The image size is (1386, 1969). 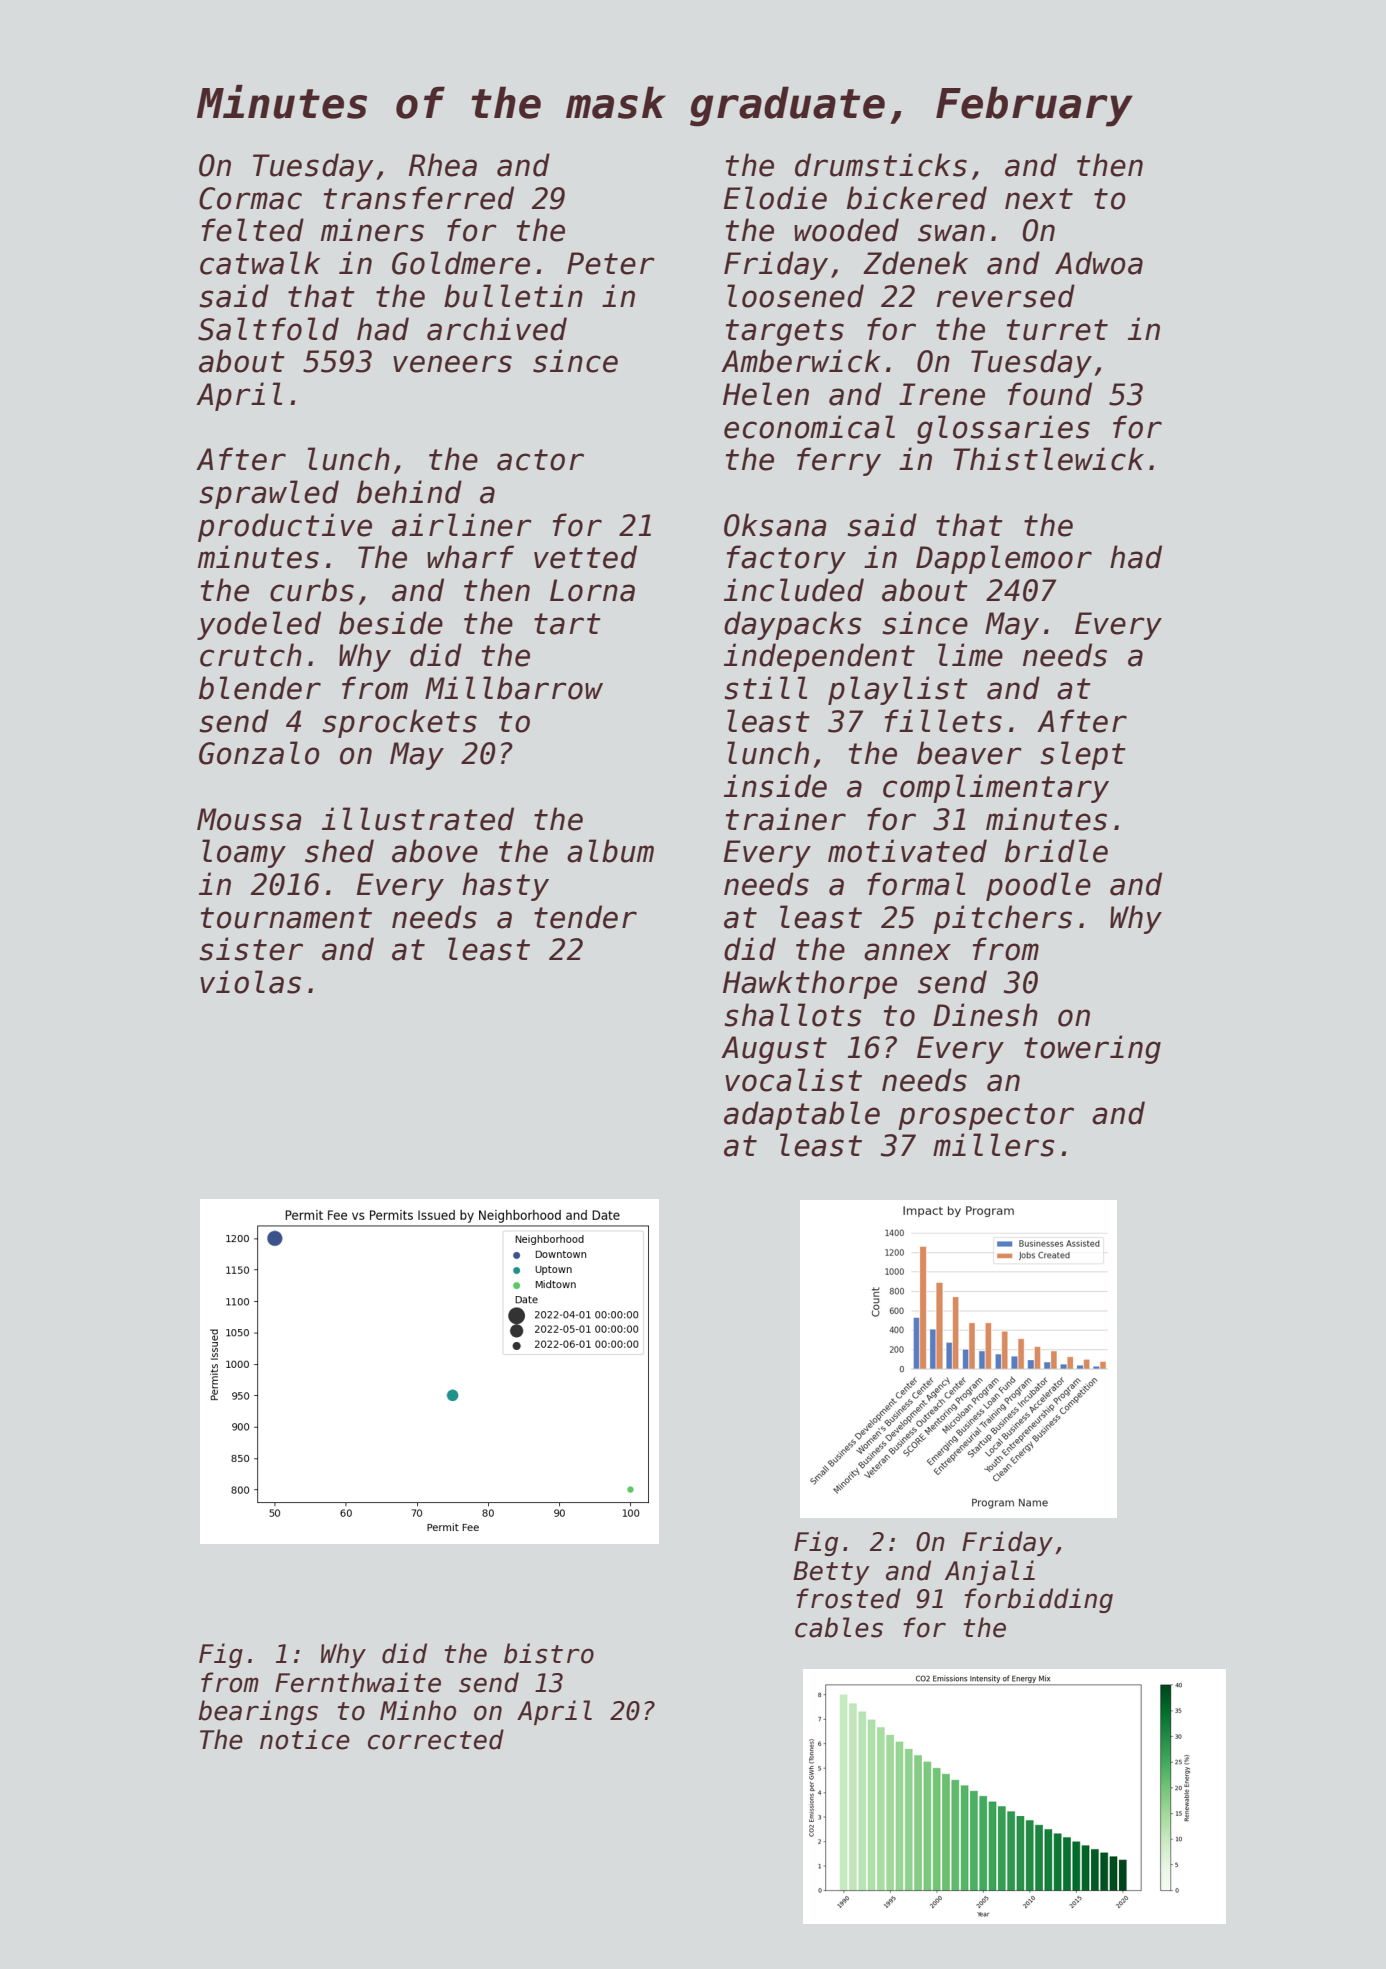 What do you see at coordinates (1002, 919) in the screenshot?
I see `pitchers` at bounding box center [1002, 919].
